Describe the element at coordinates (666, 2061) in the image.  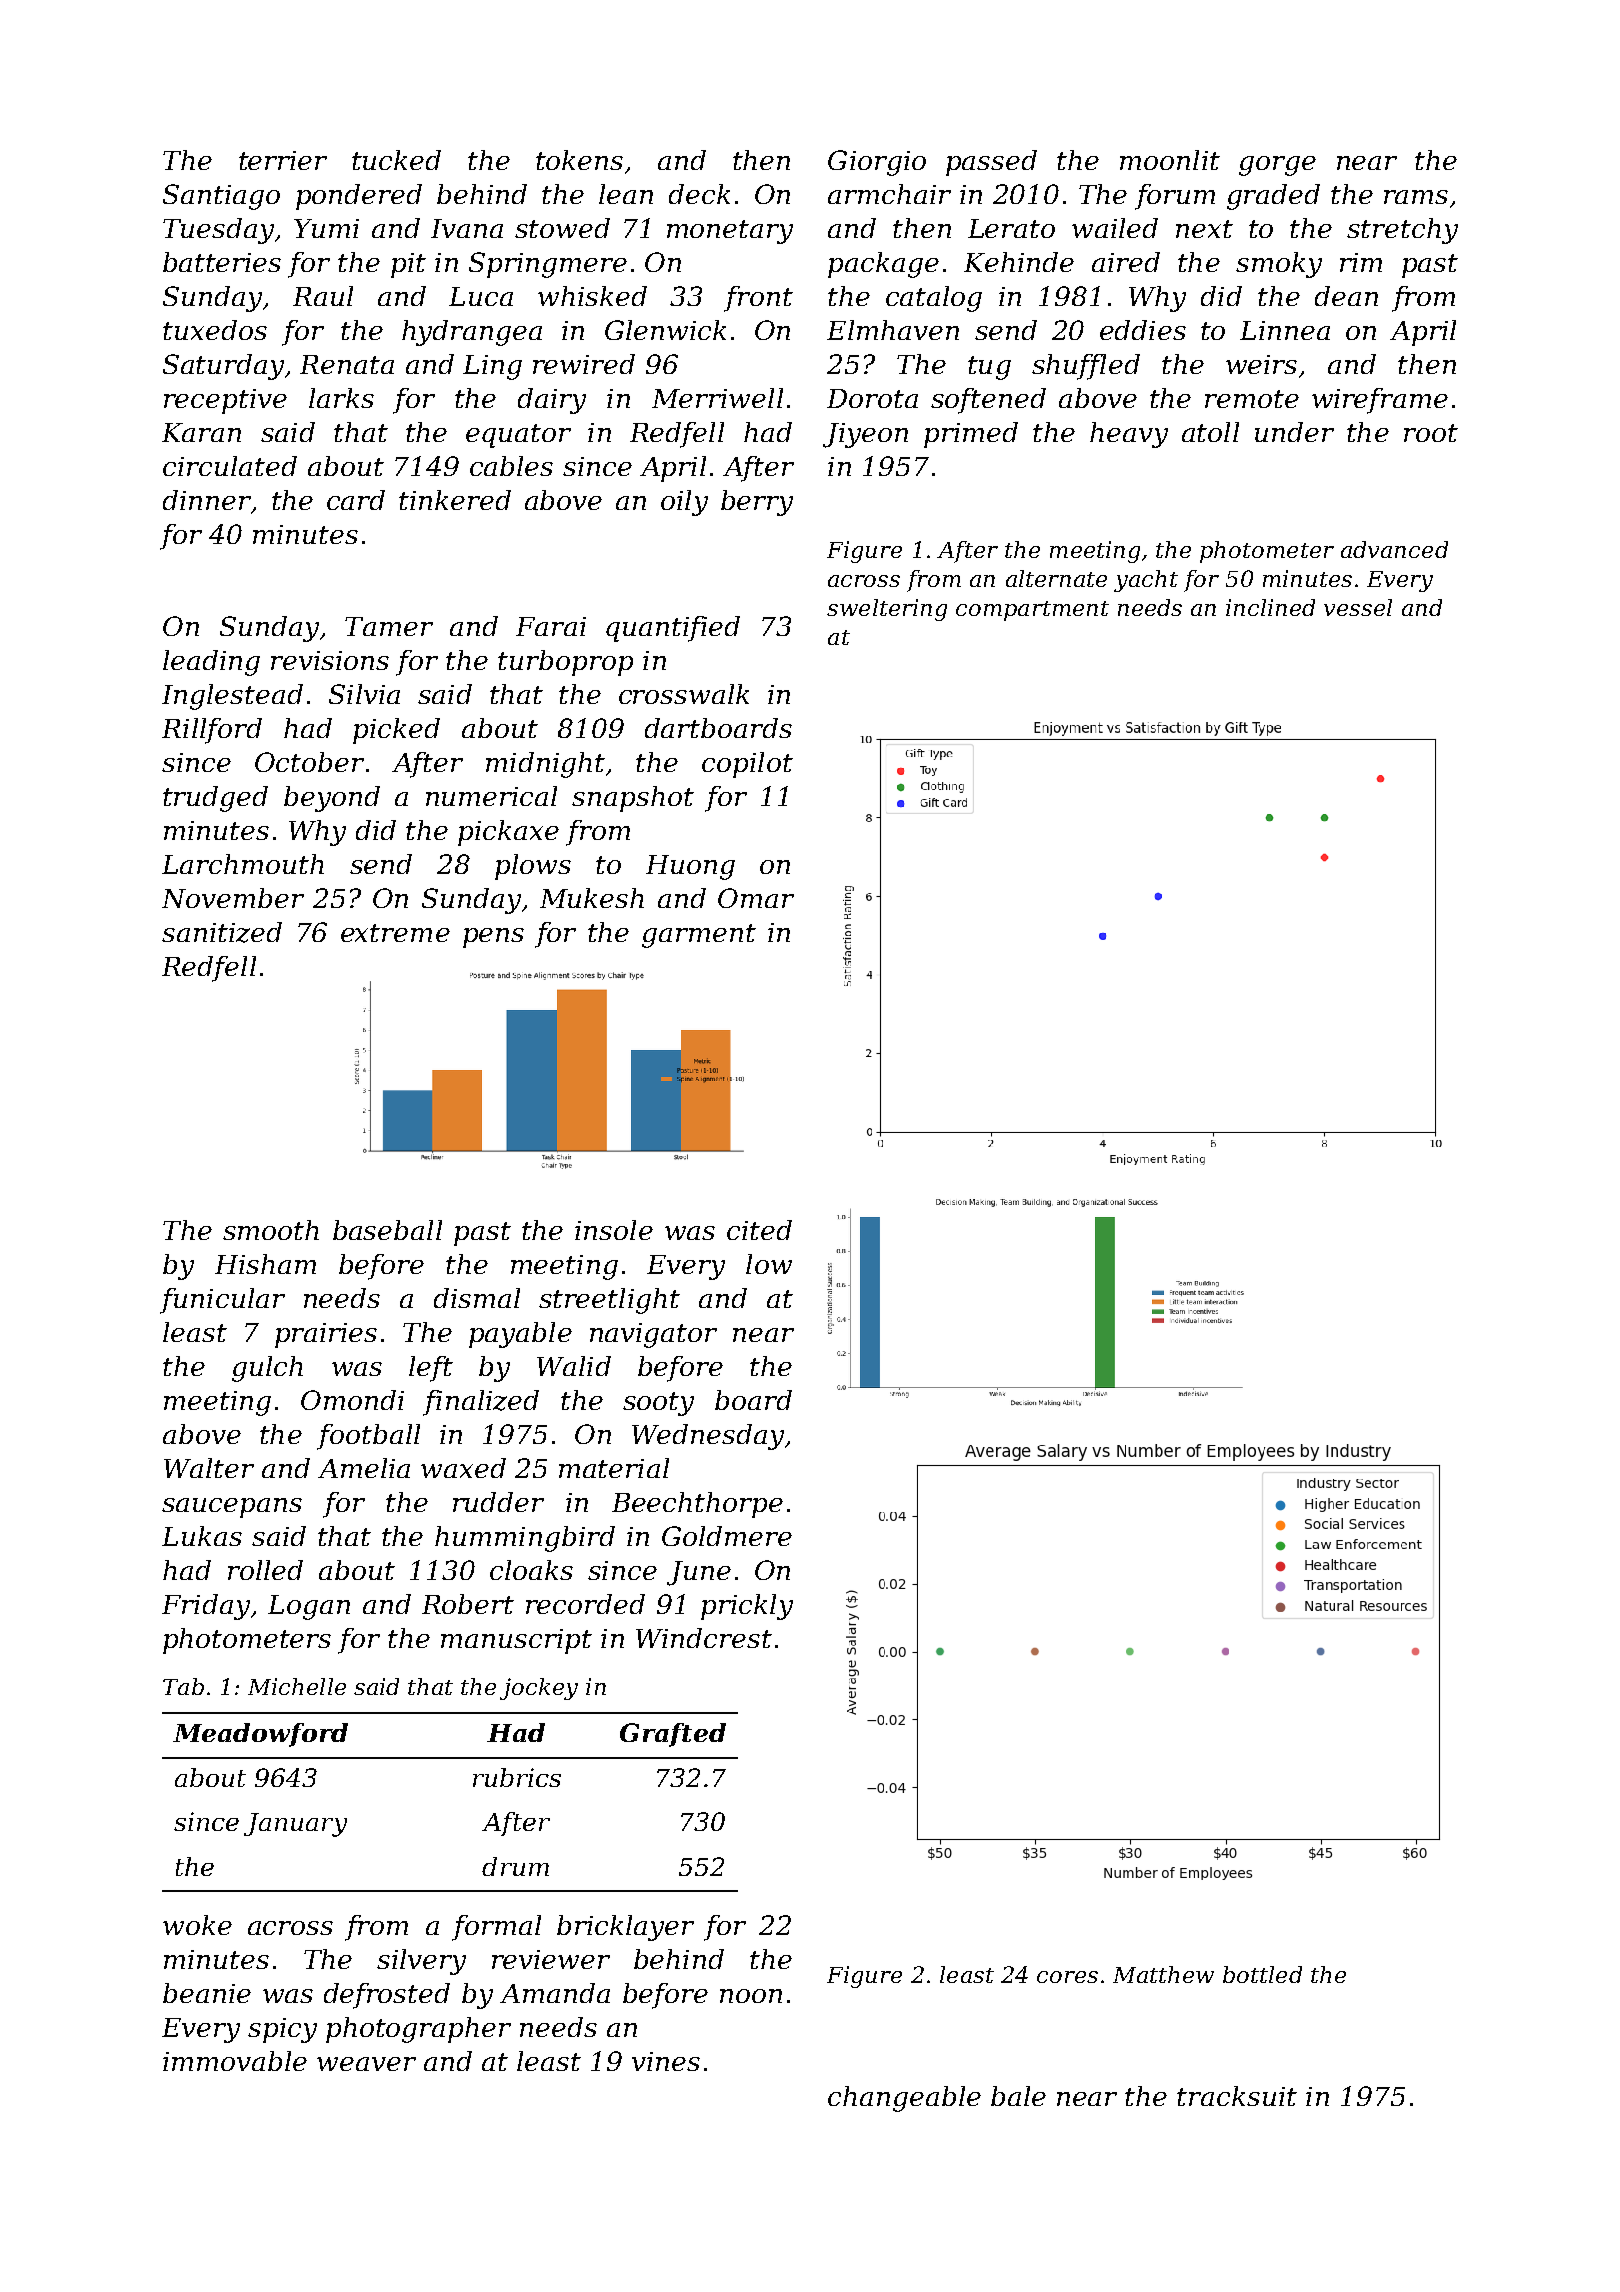
I see `vines` at that location.
